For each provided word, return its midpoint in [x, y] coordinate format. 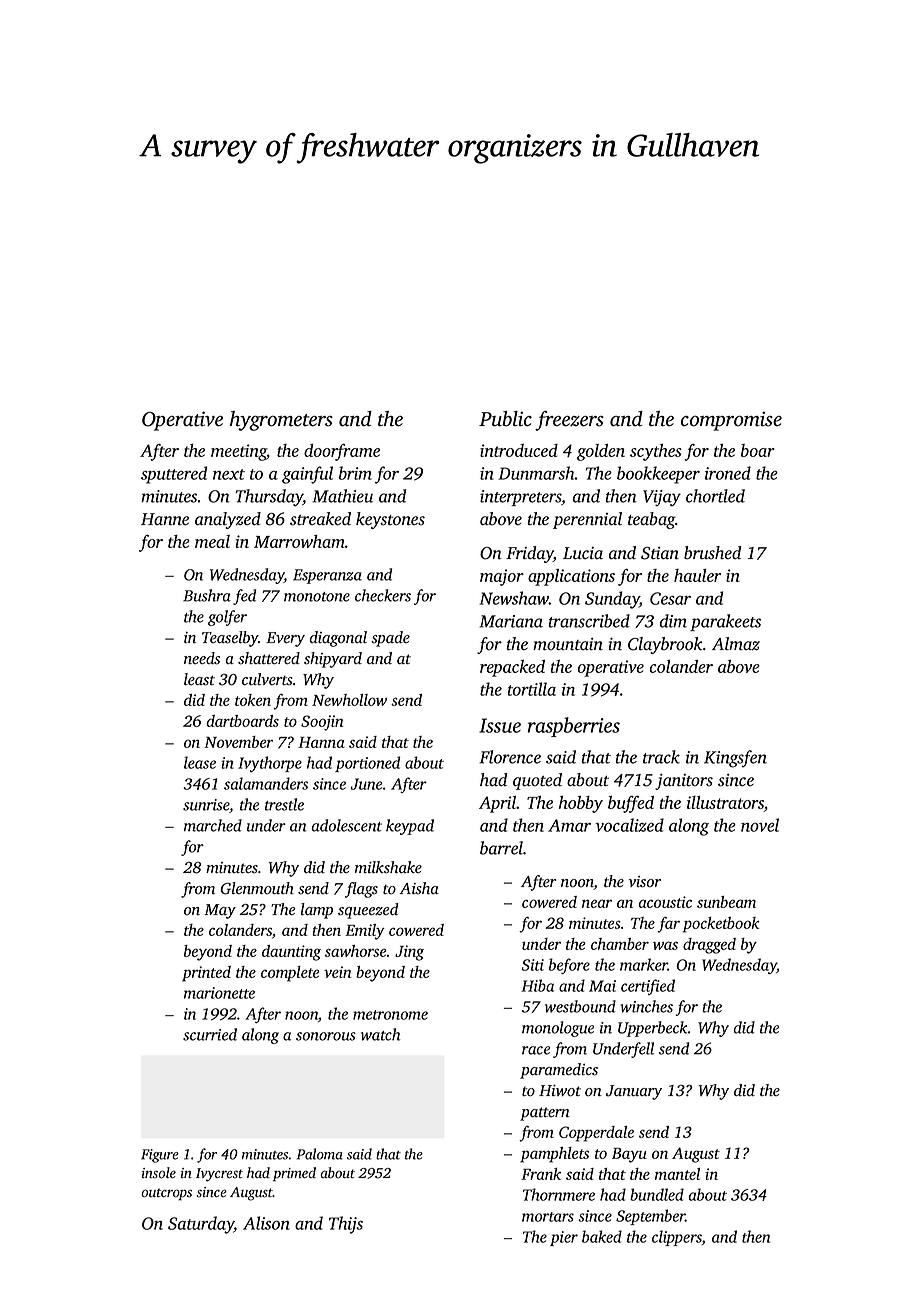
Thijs [346, 1225]
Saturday [201, 1225]
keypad [410, 827]
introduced [519, 450]
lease [200, 762]
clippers [677, 1238]
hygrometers [281, 421]
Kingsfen [735, 759]
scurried [210, 1034]
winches [646, 1006]
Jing [409, 953]
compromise [731, 421]
